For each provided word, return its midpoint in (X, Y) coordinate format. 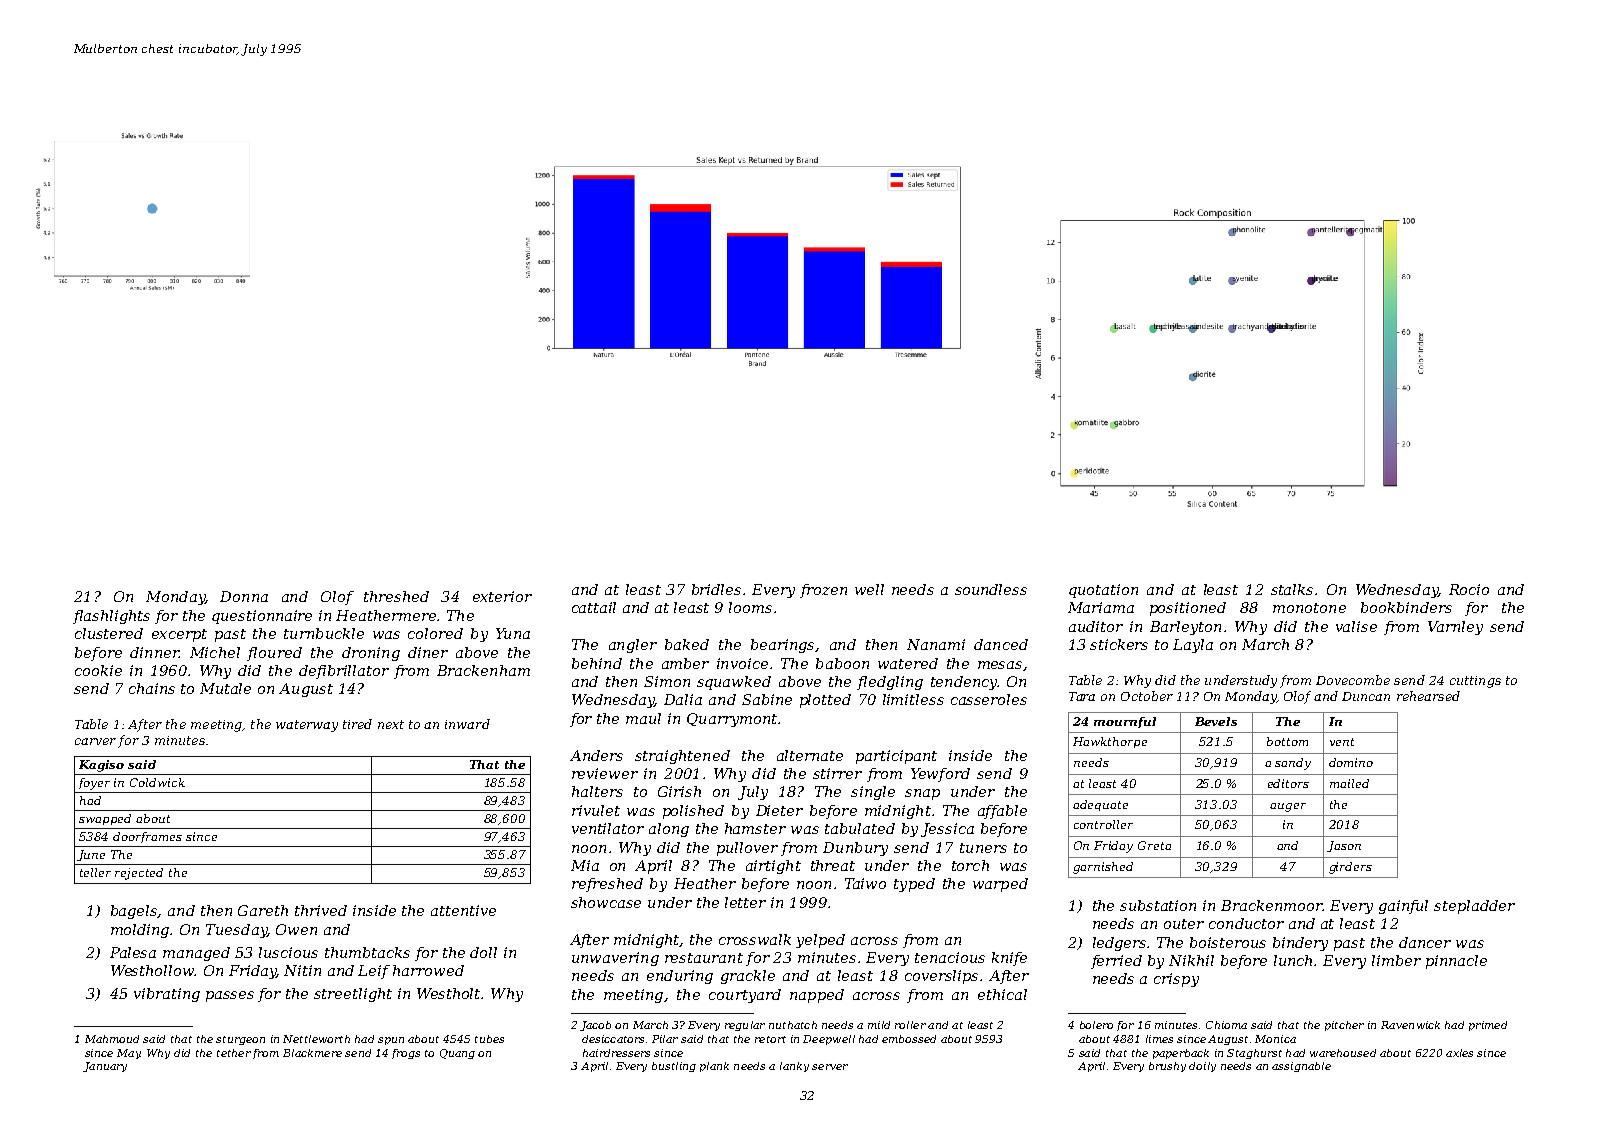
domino (1351, 762)
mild (879, 1025)
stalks (1292, 589)
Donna (244, 596)
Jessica (947, 830)
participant (896, 757)
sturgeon (240, 1040)
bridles (716, 589)
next (391, 724)
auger (1288, 807)
